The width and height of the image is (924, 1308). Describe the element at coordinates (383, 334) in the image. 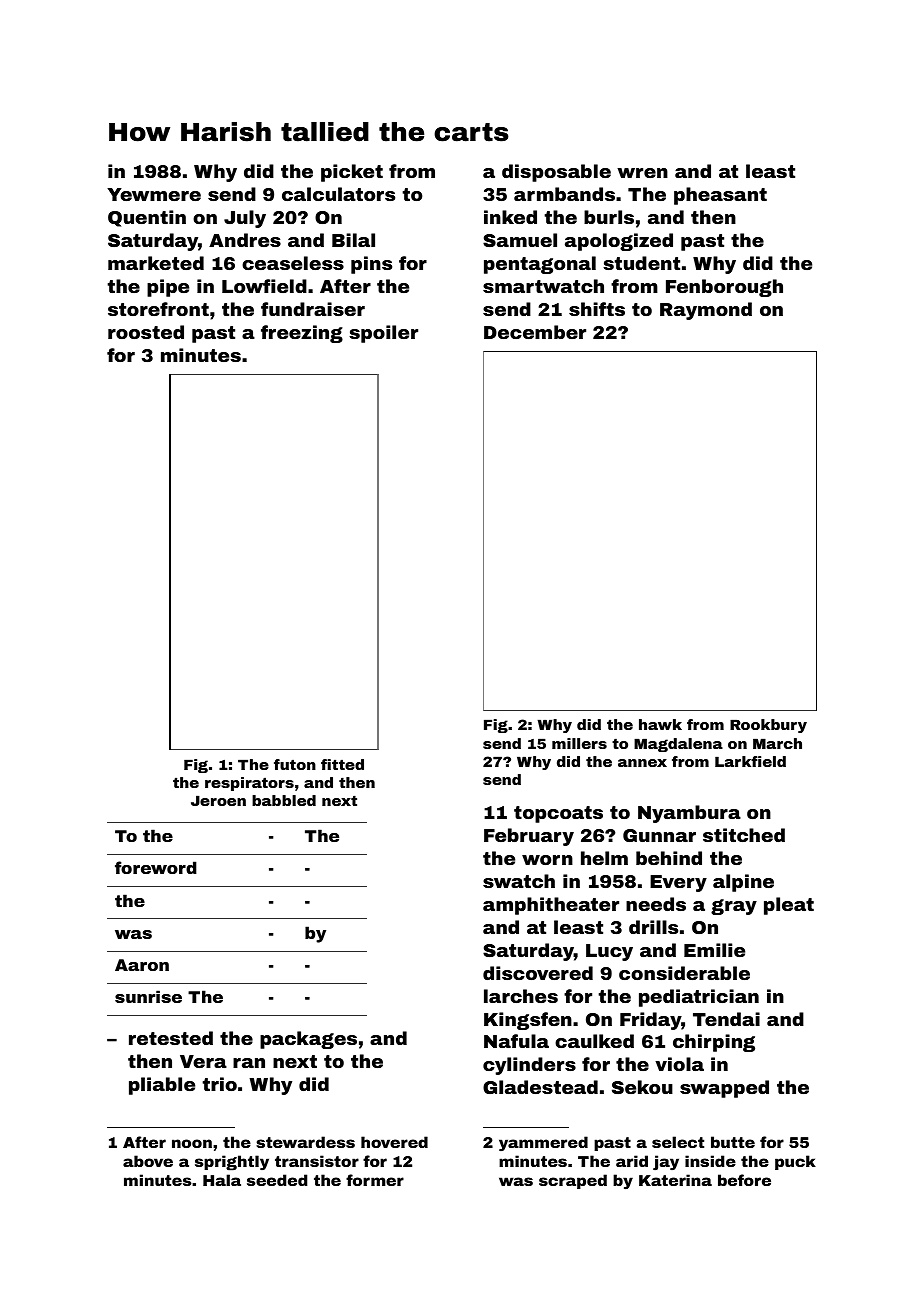

I see `spoiler` at that location.
